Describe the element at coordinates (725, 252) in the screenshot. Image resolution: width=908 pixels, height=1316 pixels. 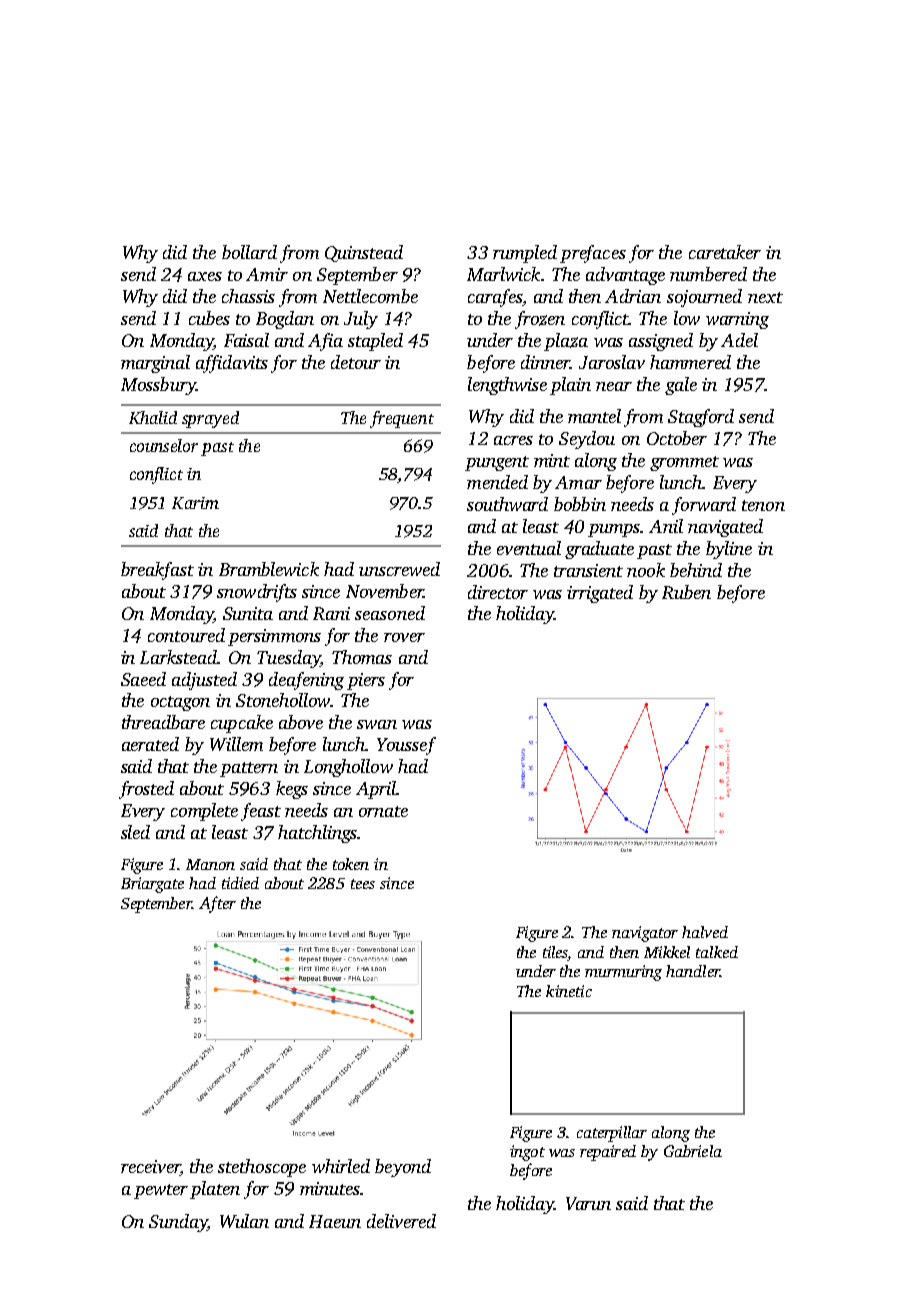
I see `caretaker` at that location.
